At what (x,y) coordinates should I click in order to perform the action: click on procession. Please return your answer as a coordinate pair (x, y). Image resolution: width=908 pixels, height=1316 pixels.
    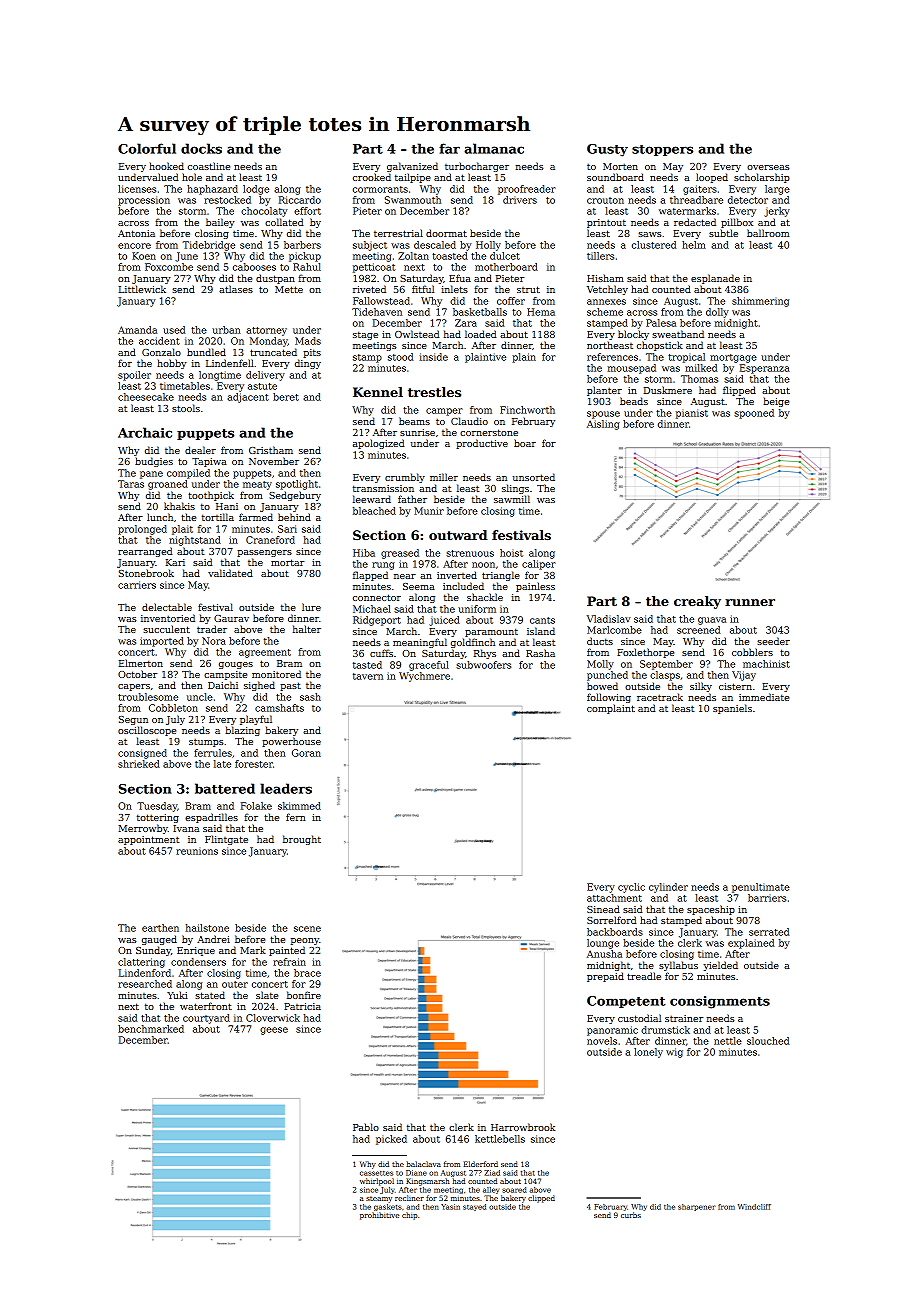
    Looking at the image, I should click on (144, 201).
